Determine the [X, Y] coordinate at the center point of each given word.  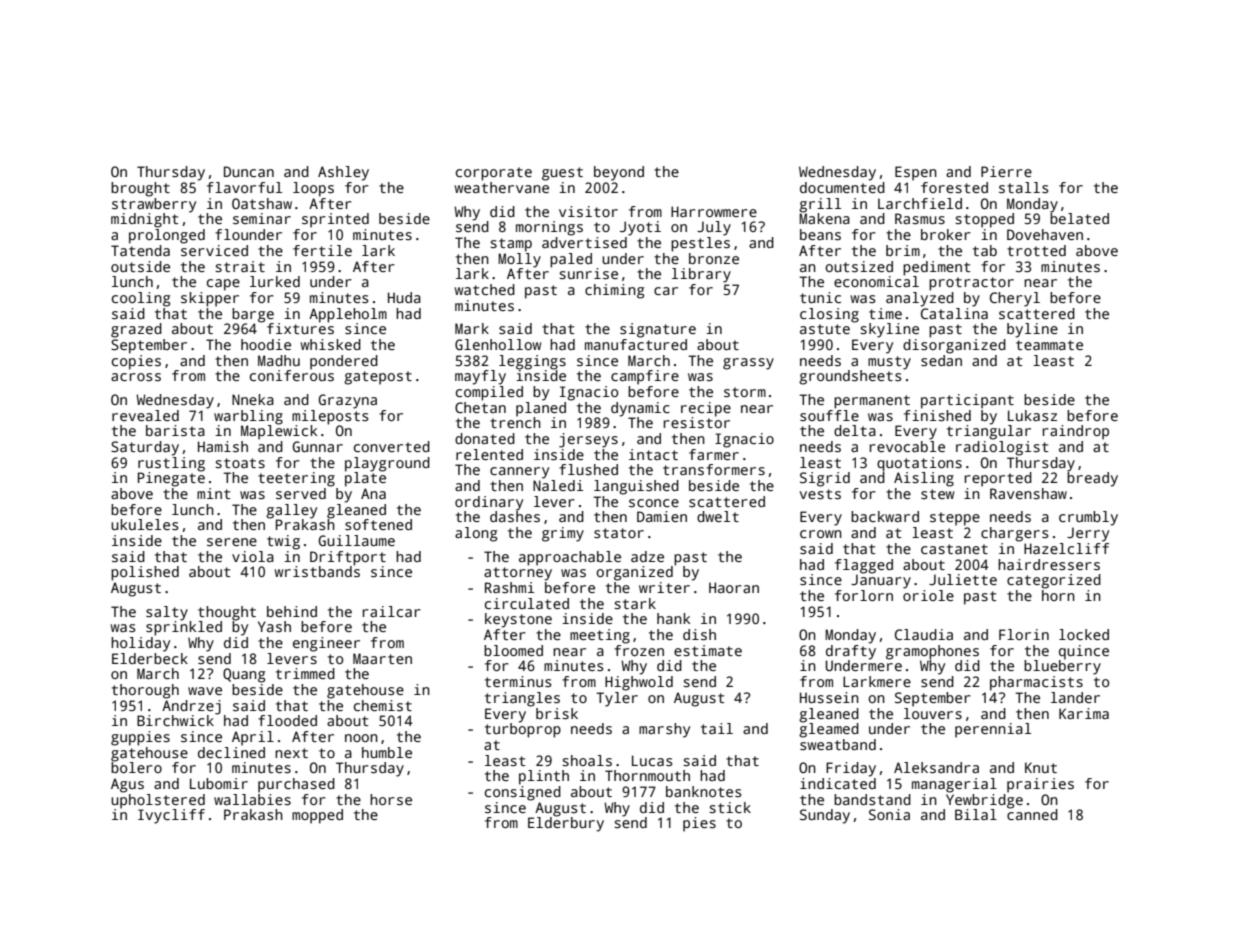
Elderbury [566, 824]
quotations [919, 464]
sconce [654, 503]
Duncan [249, 171]
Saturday [145, 448]
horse [391, 799]
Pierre [1006, 171]
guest [562, 174]
